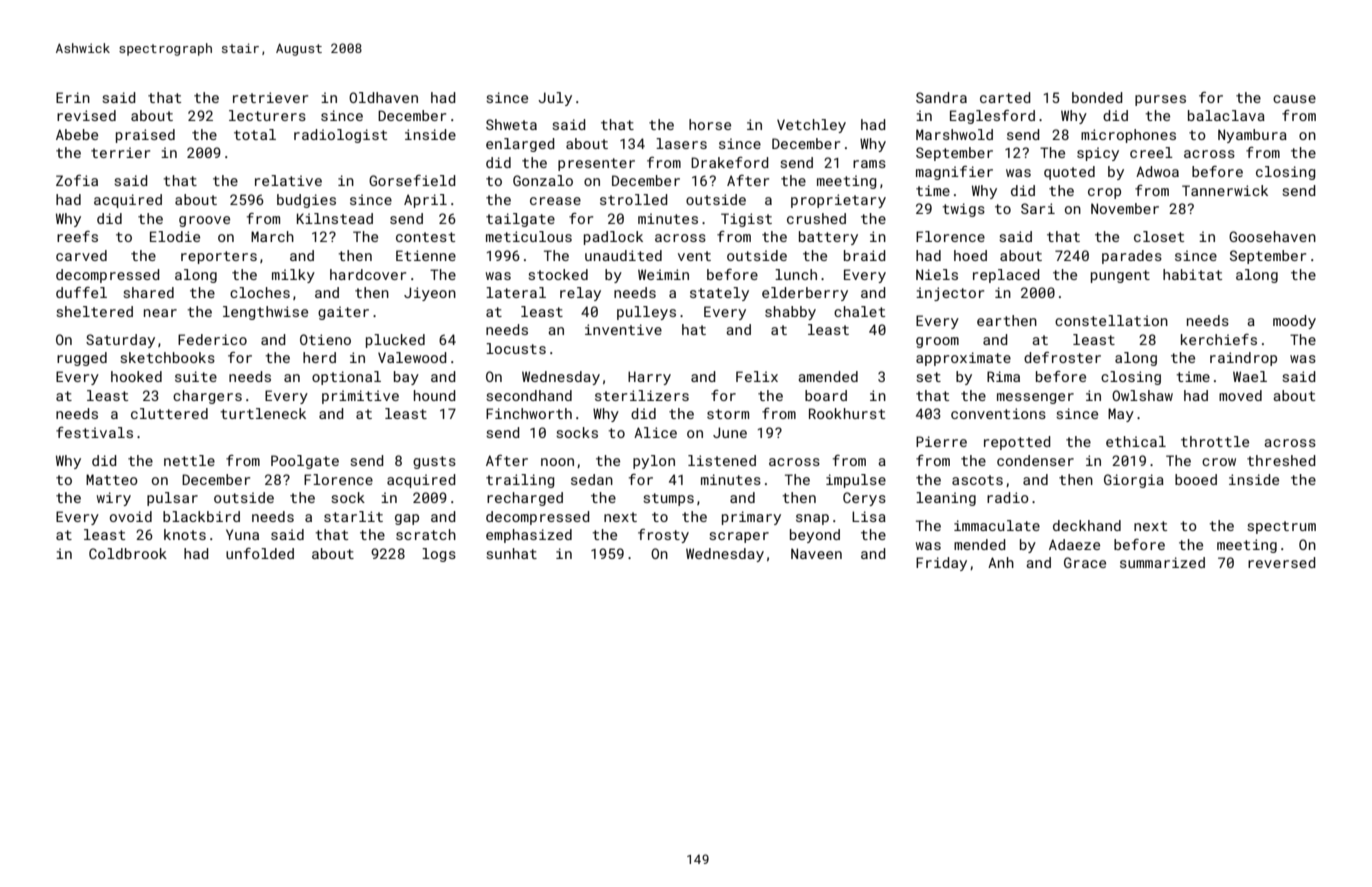  Describe the element at coordinates (260, 553) in the screenshot. I see `unfolded` at that location.
